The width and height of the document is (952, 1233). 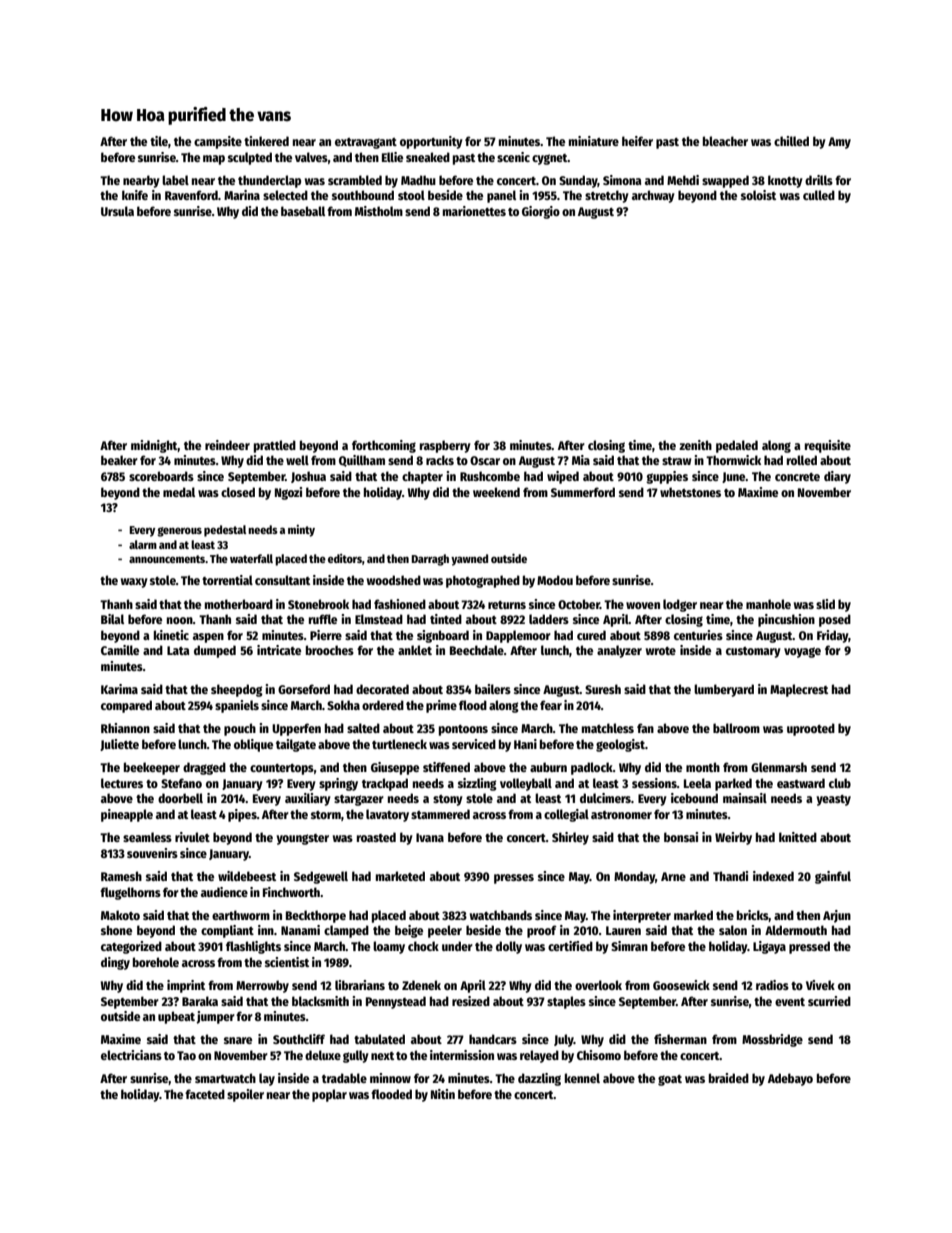 I want to click on manhole, so click(x=768, y=604).
